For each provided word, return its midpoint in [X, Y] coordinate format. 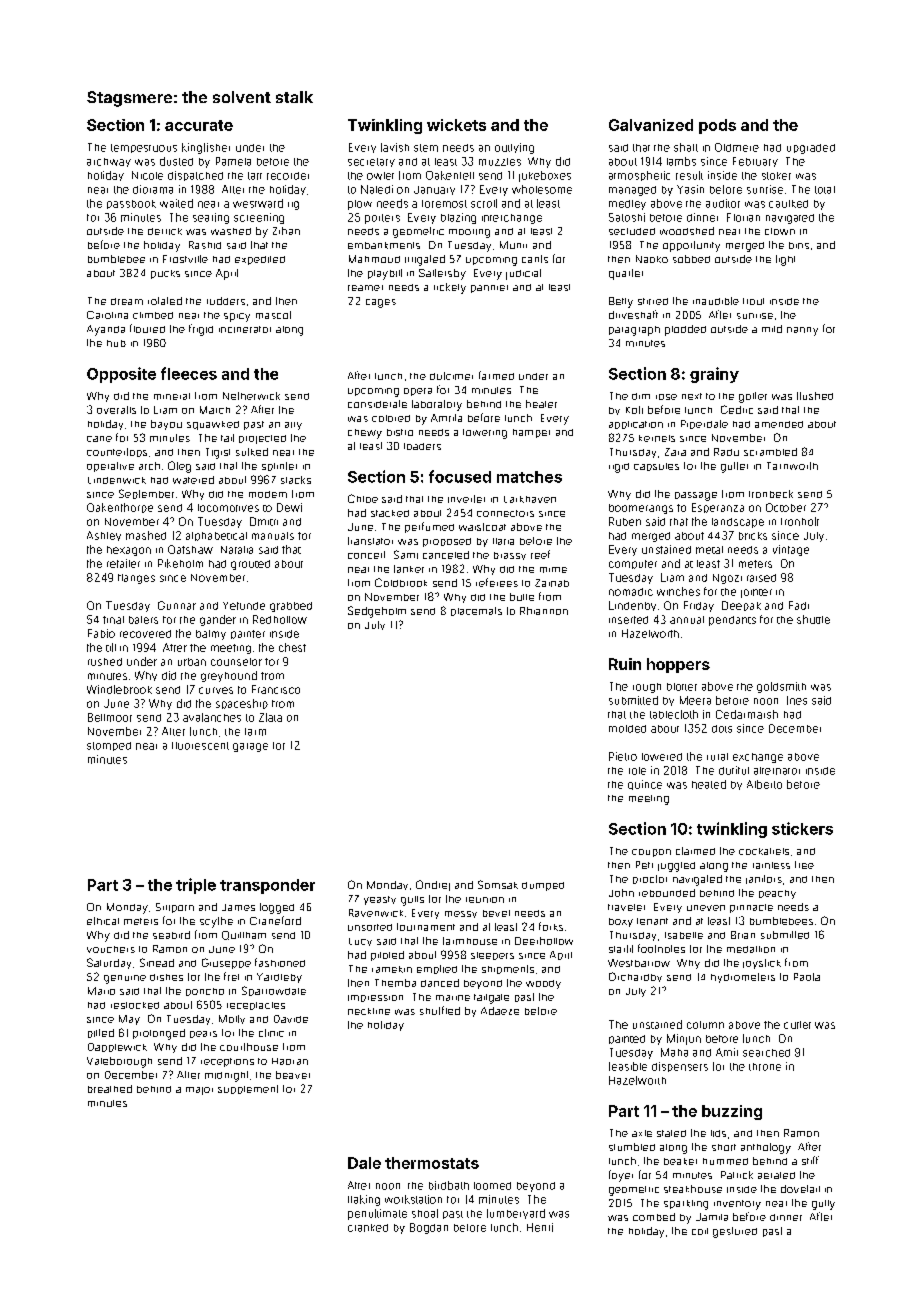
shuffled [440, 1010]
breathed [110, 1089]
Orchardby [635, 977]
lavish [395, 147]
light [785, 260]
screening [259, 218]
